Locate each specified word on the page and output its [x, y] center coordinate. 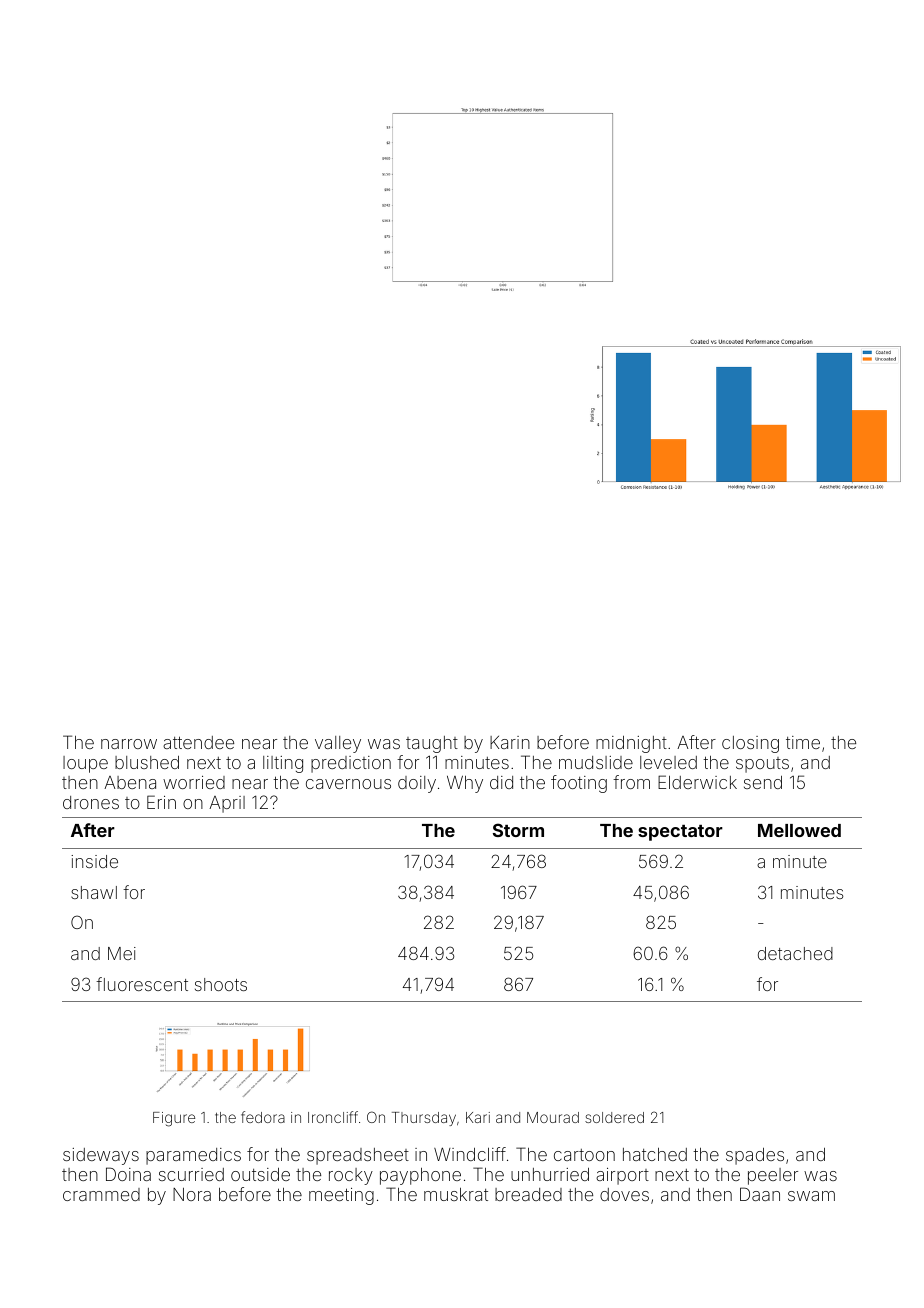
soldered [614, 1117]
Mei [122, 953]
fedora [263, 1117]
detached [795, 953]
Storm [518, 830]
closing [750, 744]
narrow [129, 744]
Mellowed [799, 830]
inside [94, 861]
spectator [680, 833]
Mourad [553, 1117]
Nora [192, 1194]
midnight [631, 744]
